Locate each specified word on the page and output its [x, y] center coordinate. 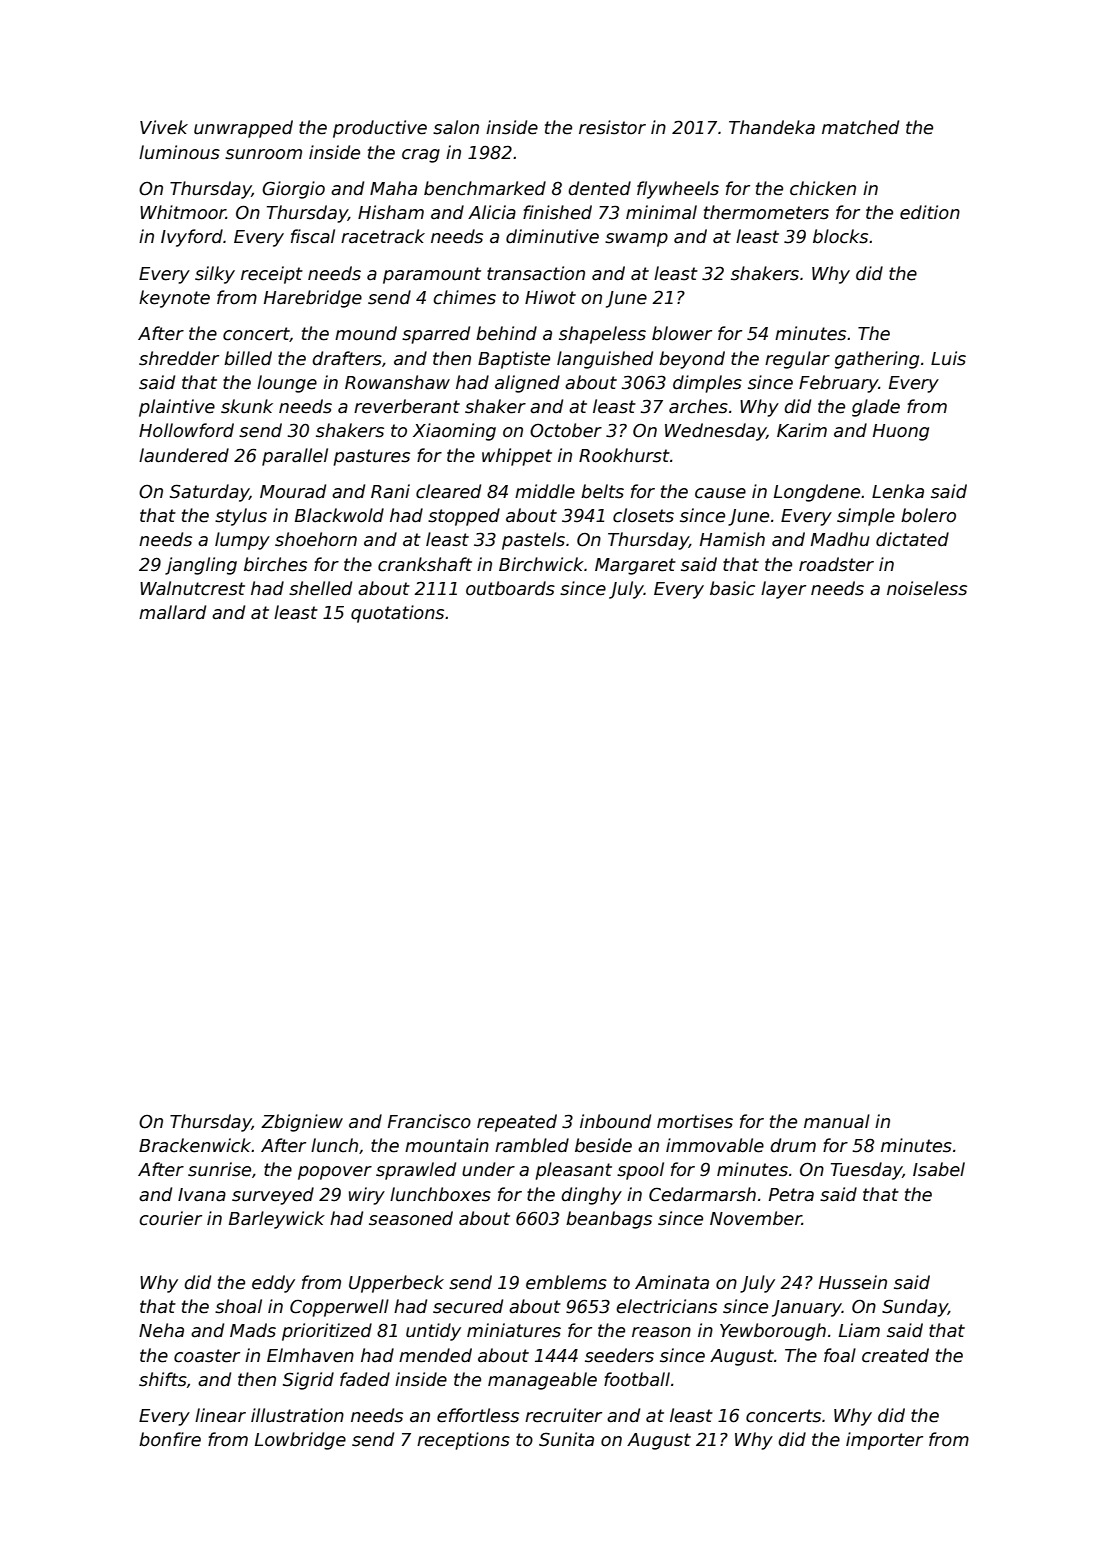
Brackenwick [195, 1145]
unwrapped [243, 129]
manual [837, 1121]
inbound [615, 1121]
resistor [612, 127]
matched [860, 127]
